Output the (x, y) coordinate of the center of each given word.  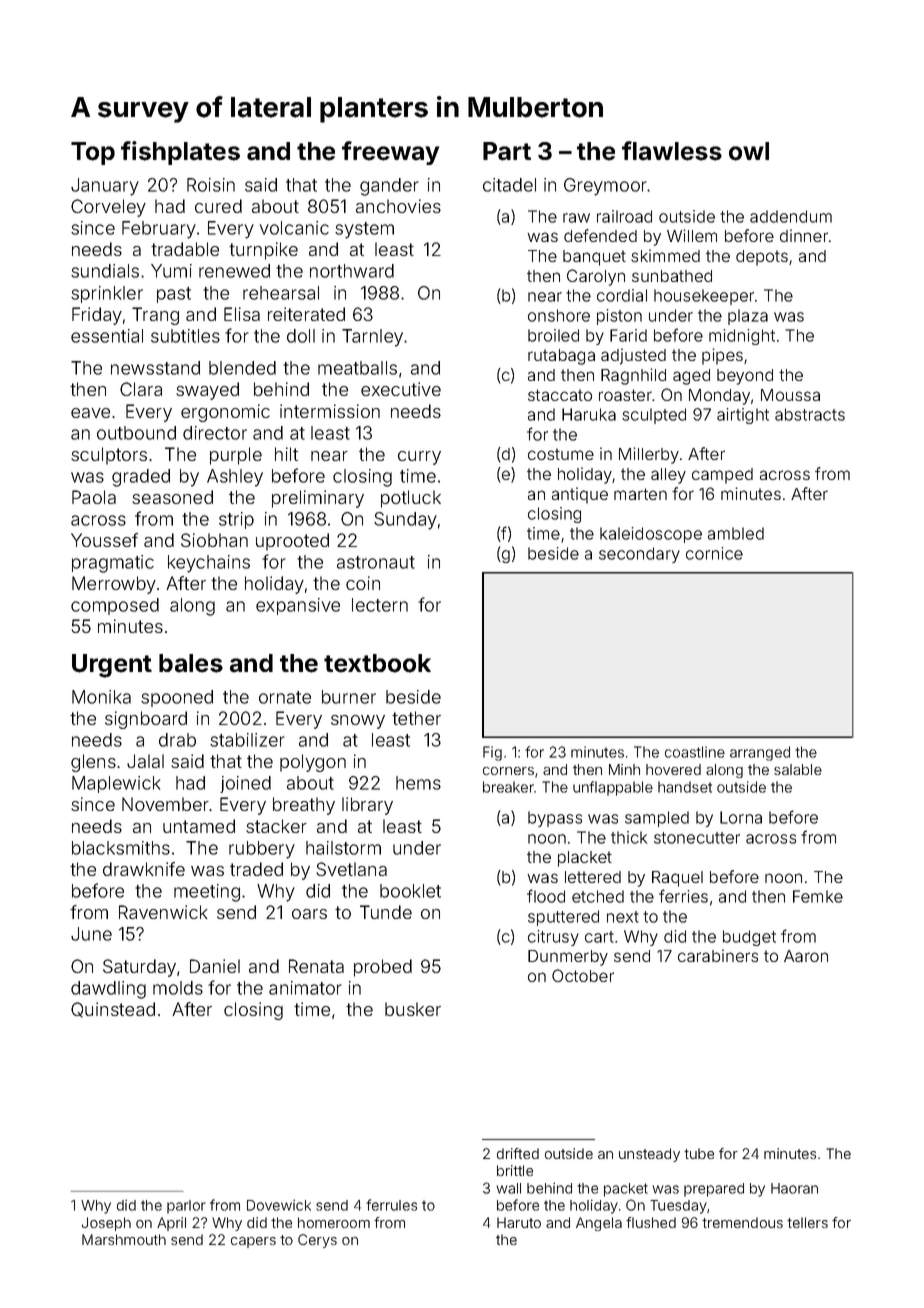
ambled (736, 533)
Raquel (677, 879)
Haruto (519, 1222)
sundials (105, 271)
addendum (791, 216)
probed (383, 968)
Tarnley (372, 338)
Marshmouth (124, 1239)
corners (508, 771)
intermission (330, 411)
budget (749, 938)
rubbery (262, 850)
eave (90, 413)
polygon (313, 763)
